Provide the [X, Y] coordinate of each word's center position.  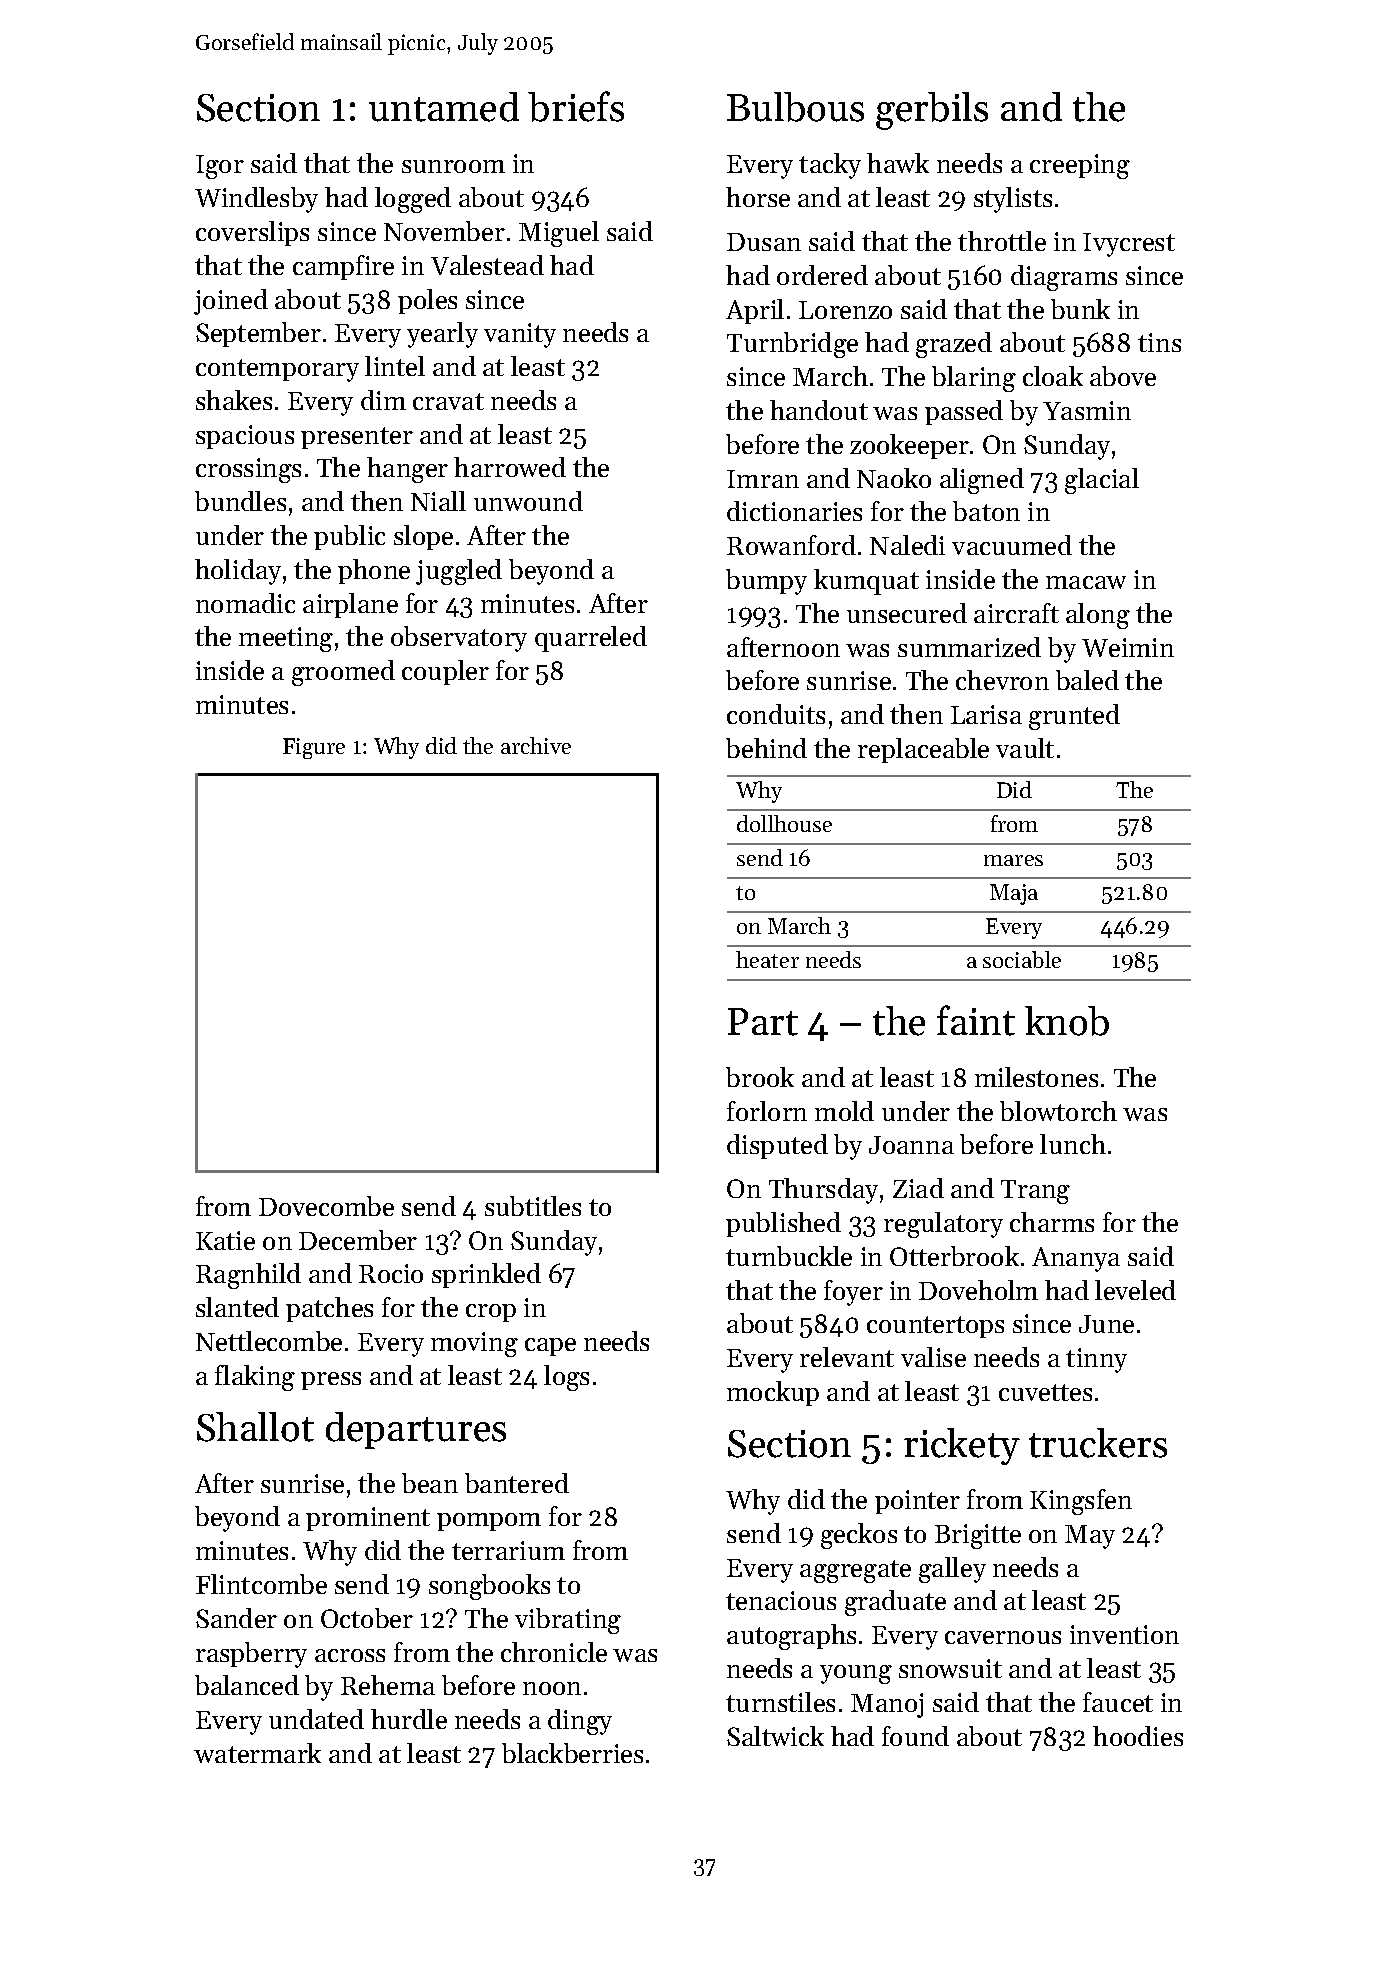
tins [1159, 342]
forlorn [767, 1111]
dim [383, 400]
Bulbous [795, 107]
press [331, 1381]
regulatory [943, 1225]
